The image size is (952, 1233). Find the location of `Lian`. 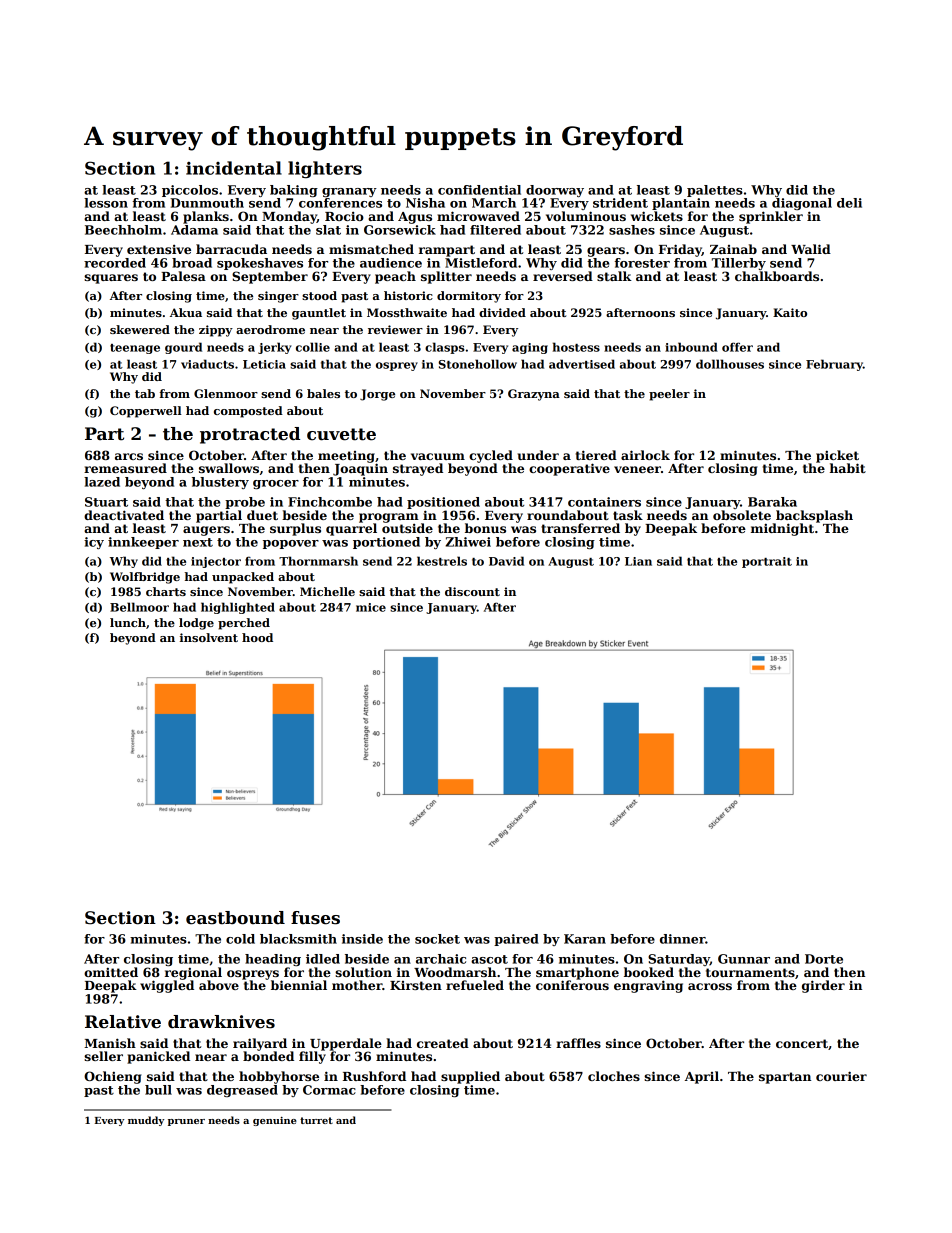

Lian is located at coordinates (638, 561).
